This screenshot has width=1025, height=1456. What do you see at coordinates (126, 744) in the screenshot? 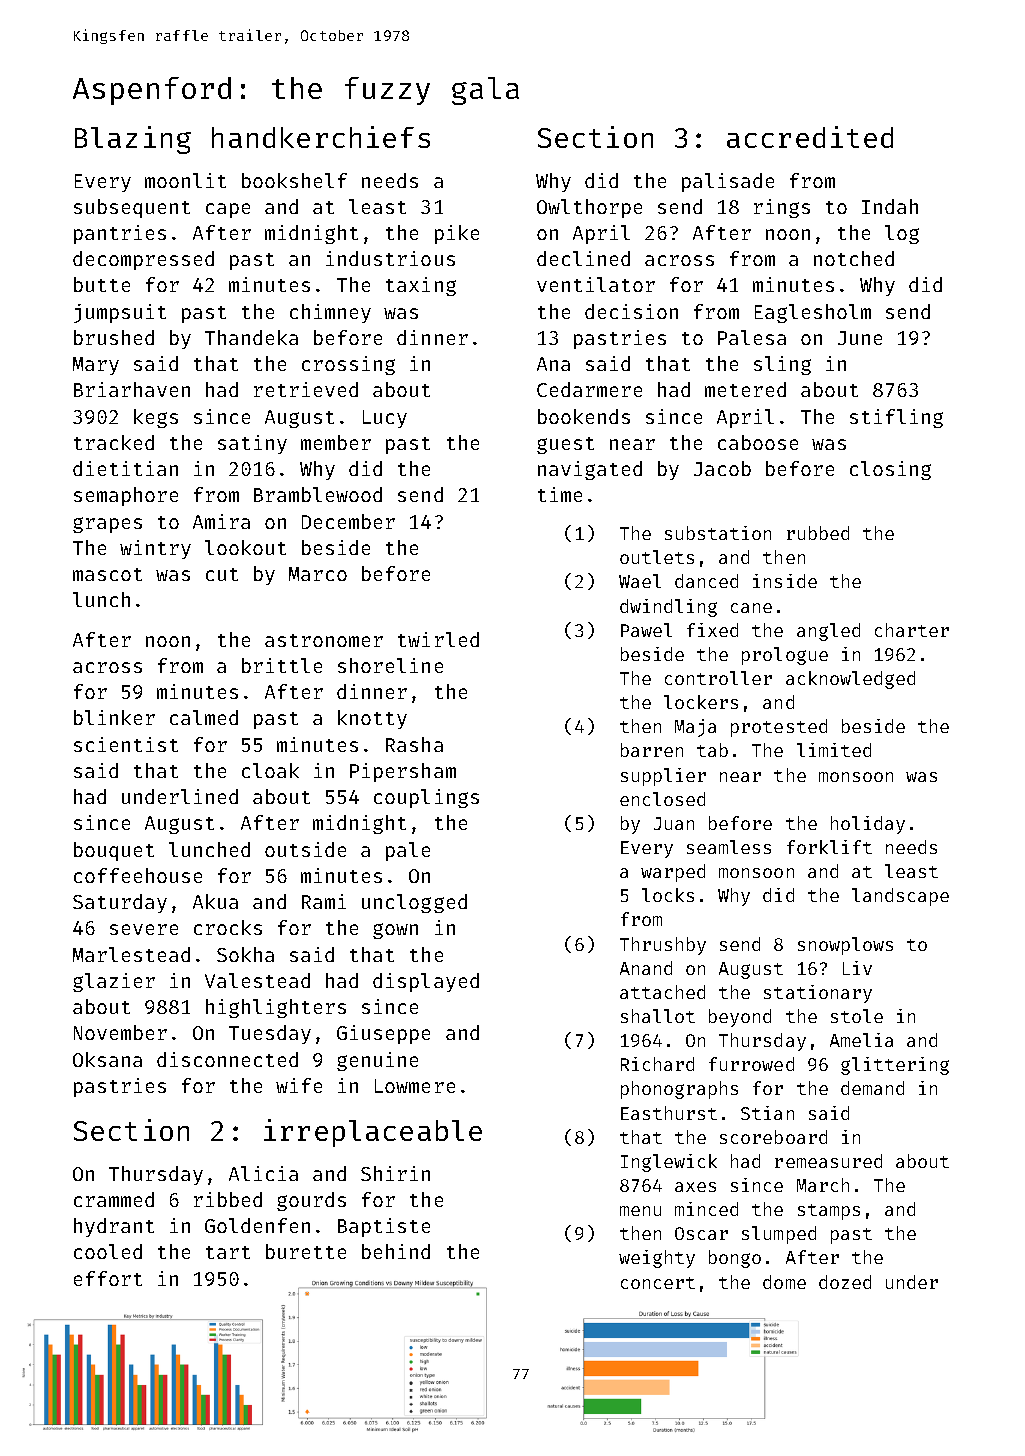
I see `scientist` at bounding box center [126, 744].
